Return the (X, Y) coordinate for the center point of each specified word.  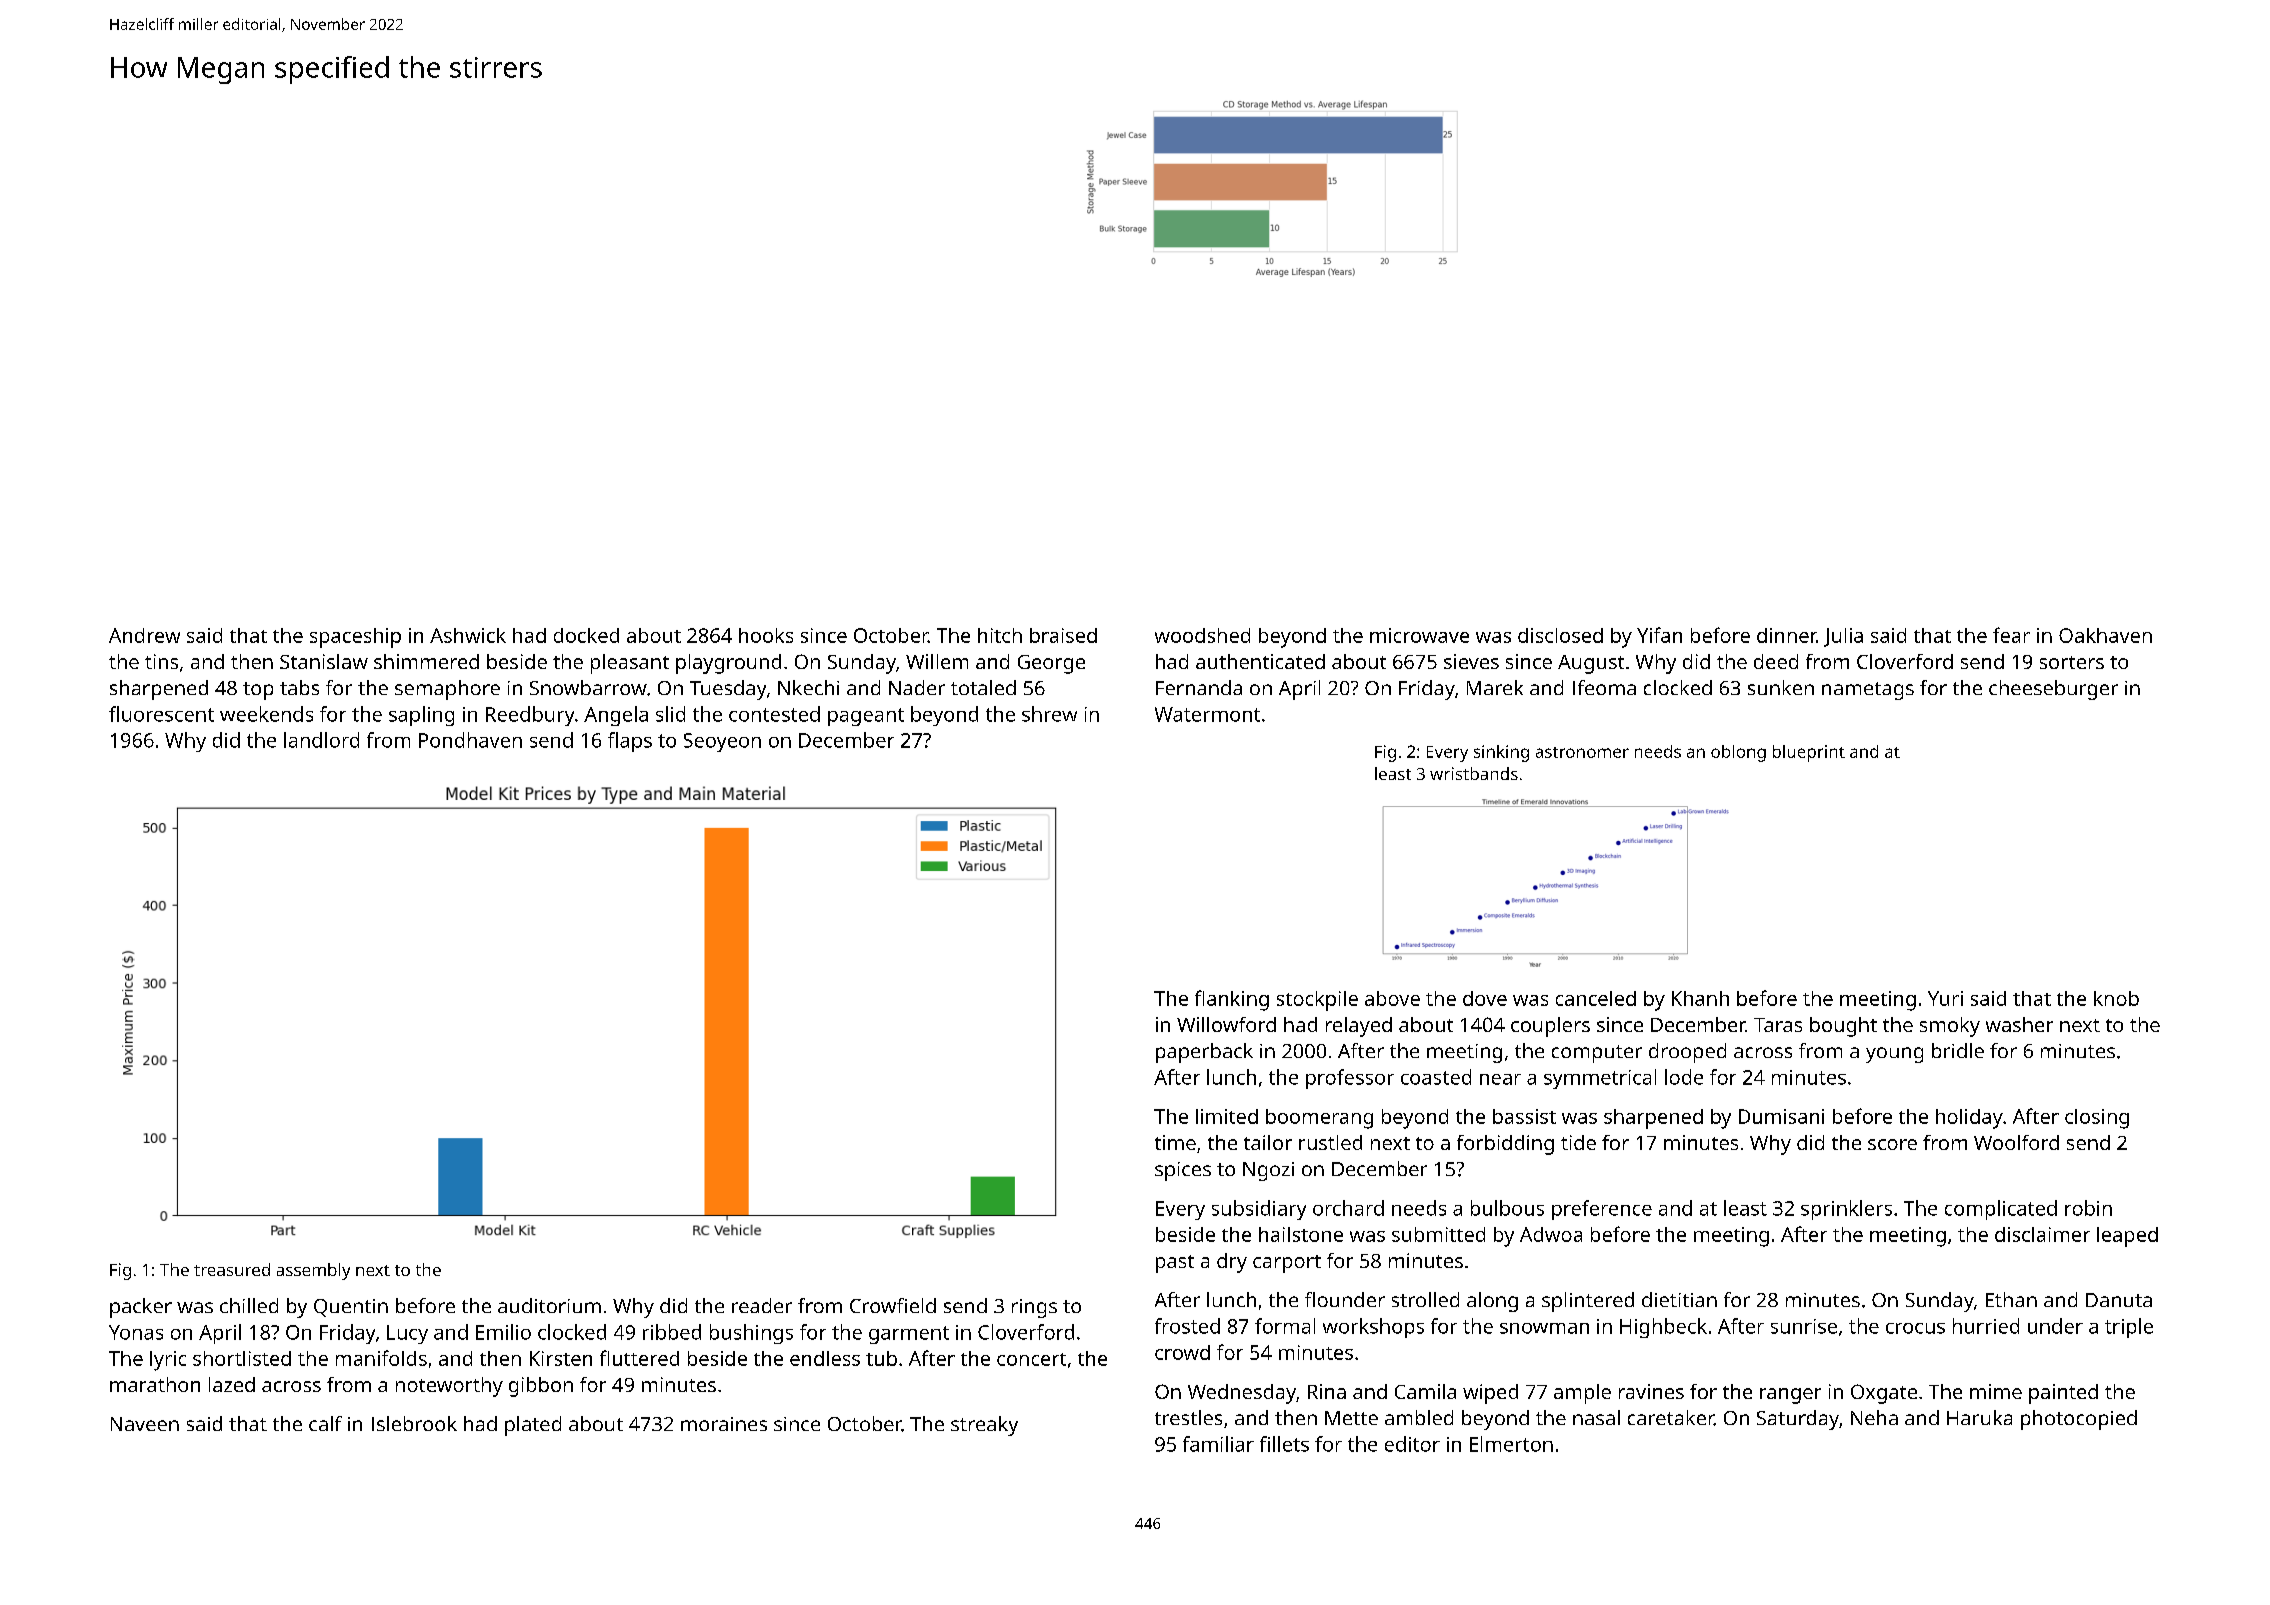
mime (1996, 1391)
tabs (299, 687)
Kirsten (561, 1358)
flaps (630, 742)
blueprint (1809, 753)
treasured (232, 1269)
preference (1602, 1210)
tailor (1268, 1142)
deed (1776, 661)
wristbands (1474, 773)
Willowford (1226, 1024)
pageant (866, 717)
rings (1034, 1308)
